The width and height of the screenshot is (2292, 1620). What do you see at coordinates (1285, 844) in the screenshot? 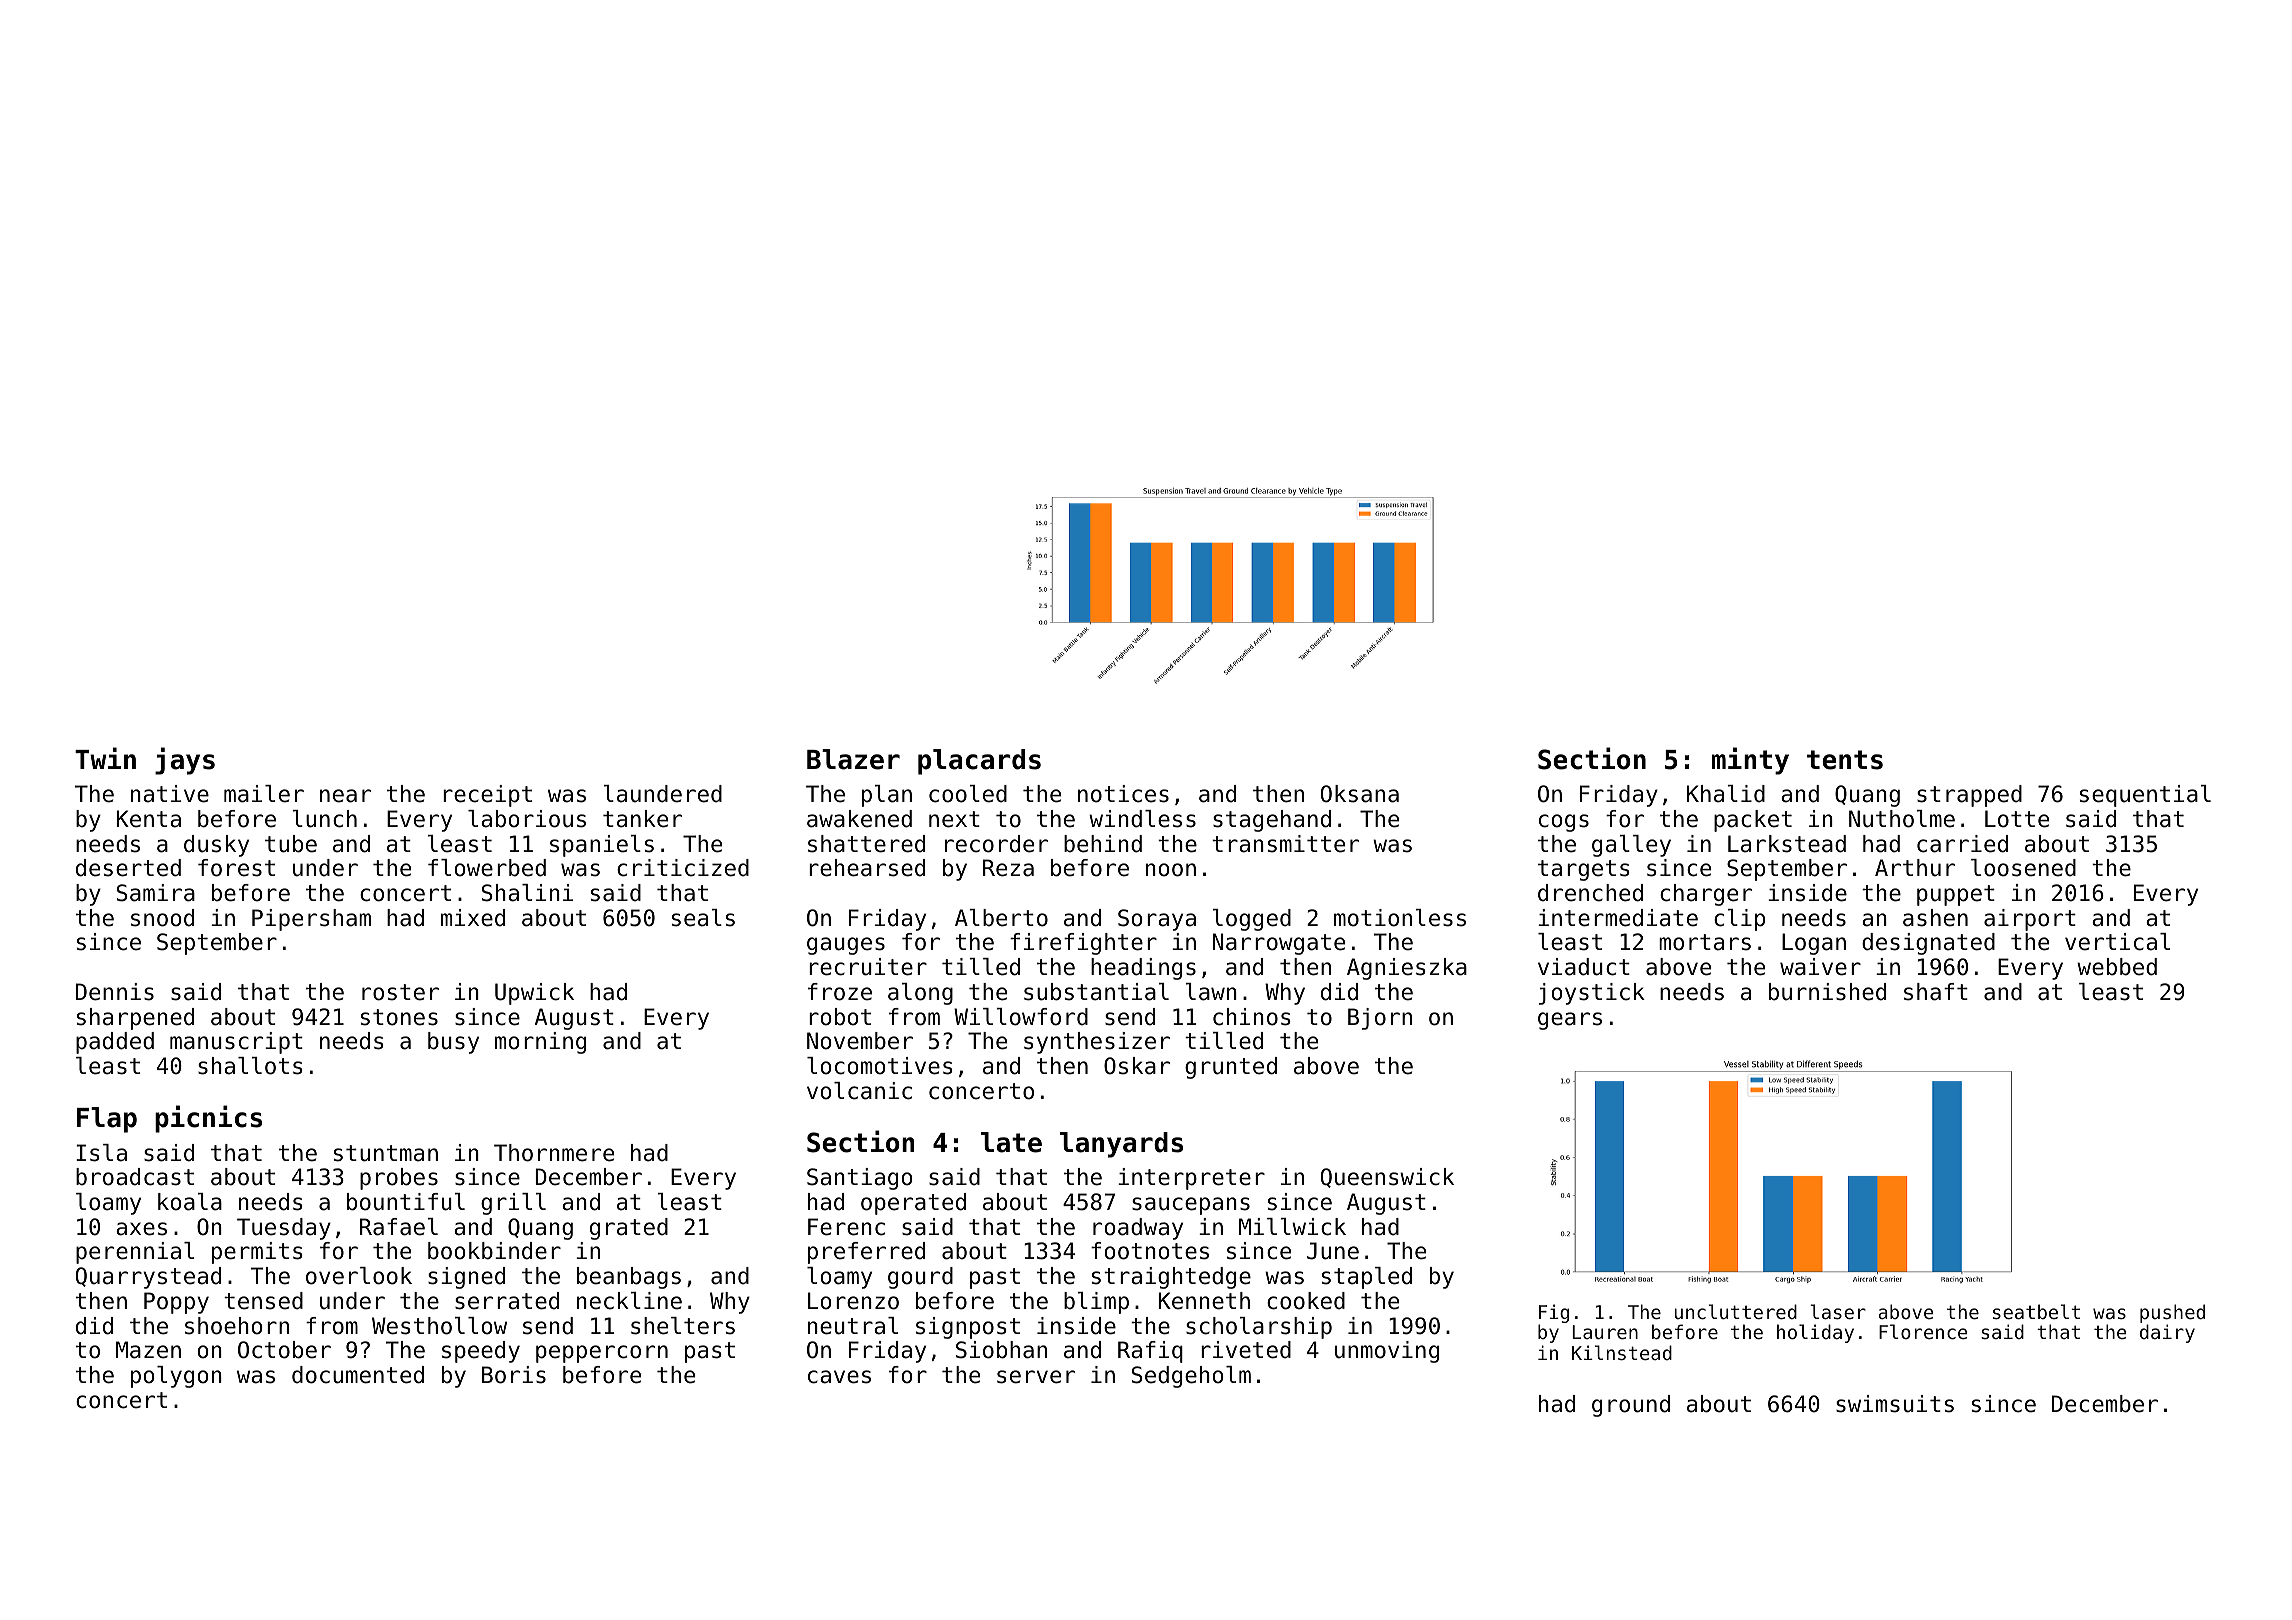
I see `transmitter` at bounding box center [1285, 844].
